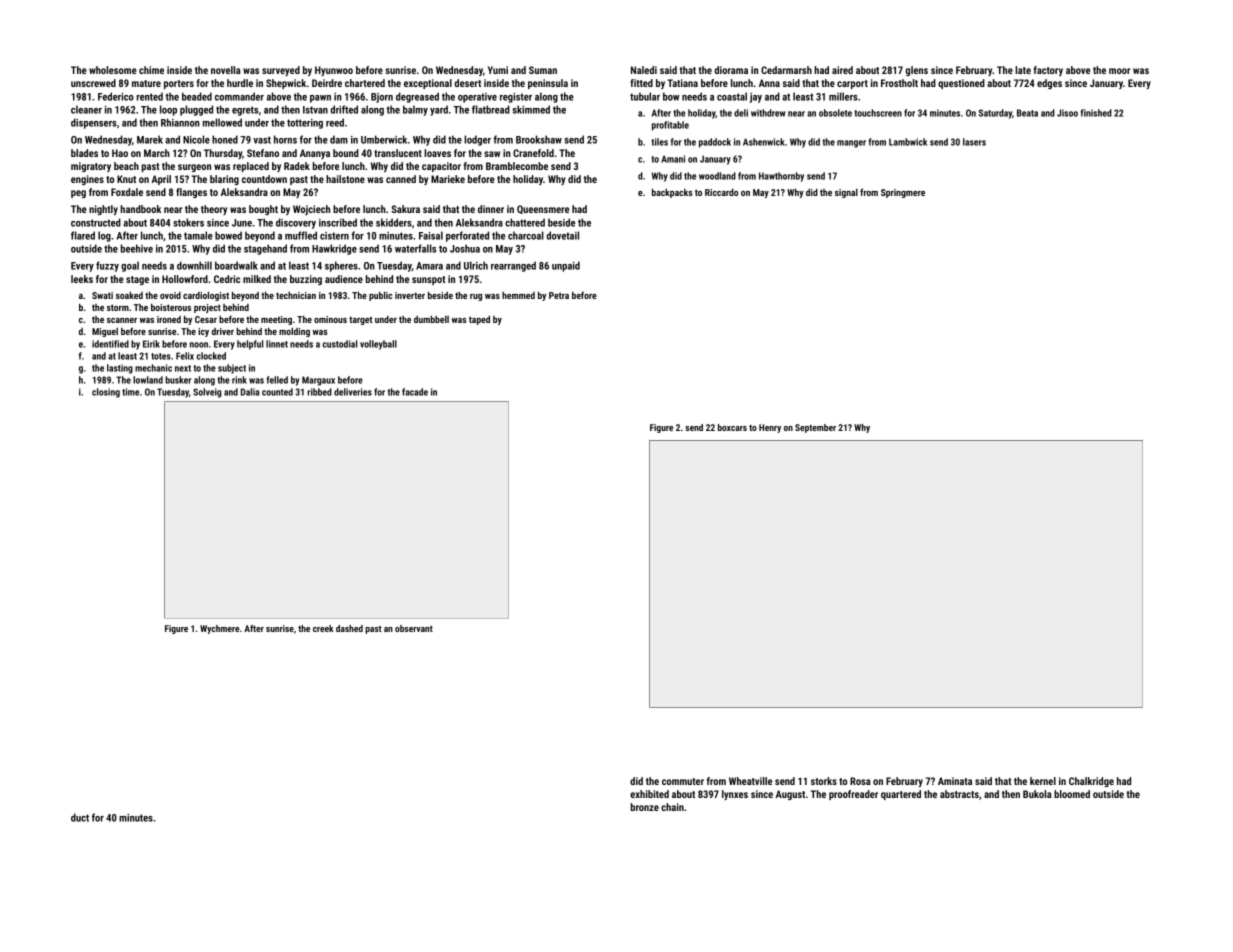 Image resolution: width=1233 pixels, height=952 pixels. I want to click on commuter, so click(683, 781).
